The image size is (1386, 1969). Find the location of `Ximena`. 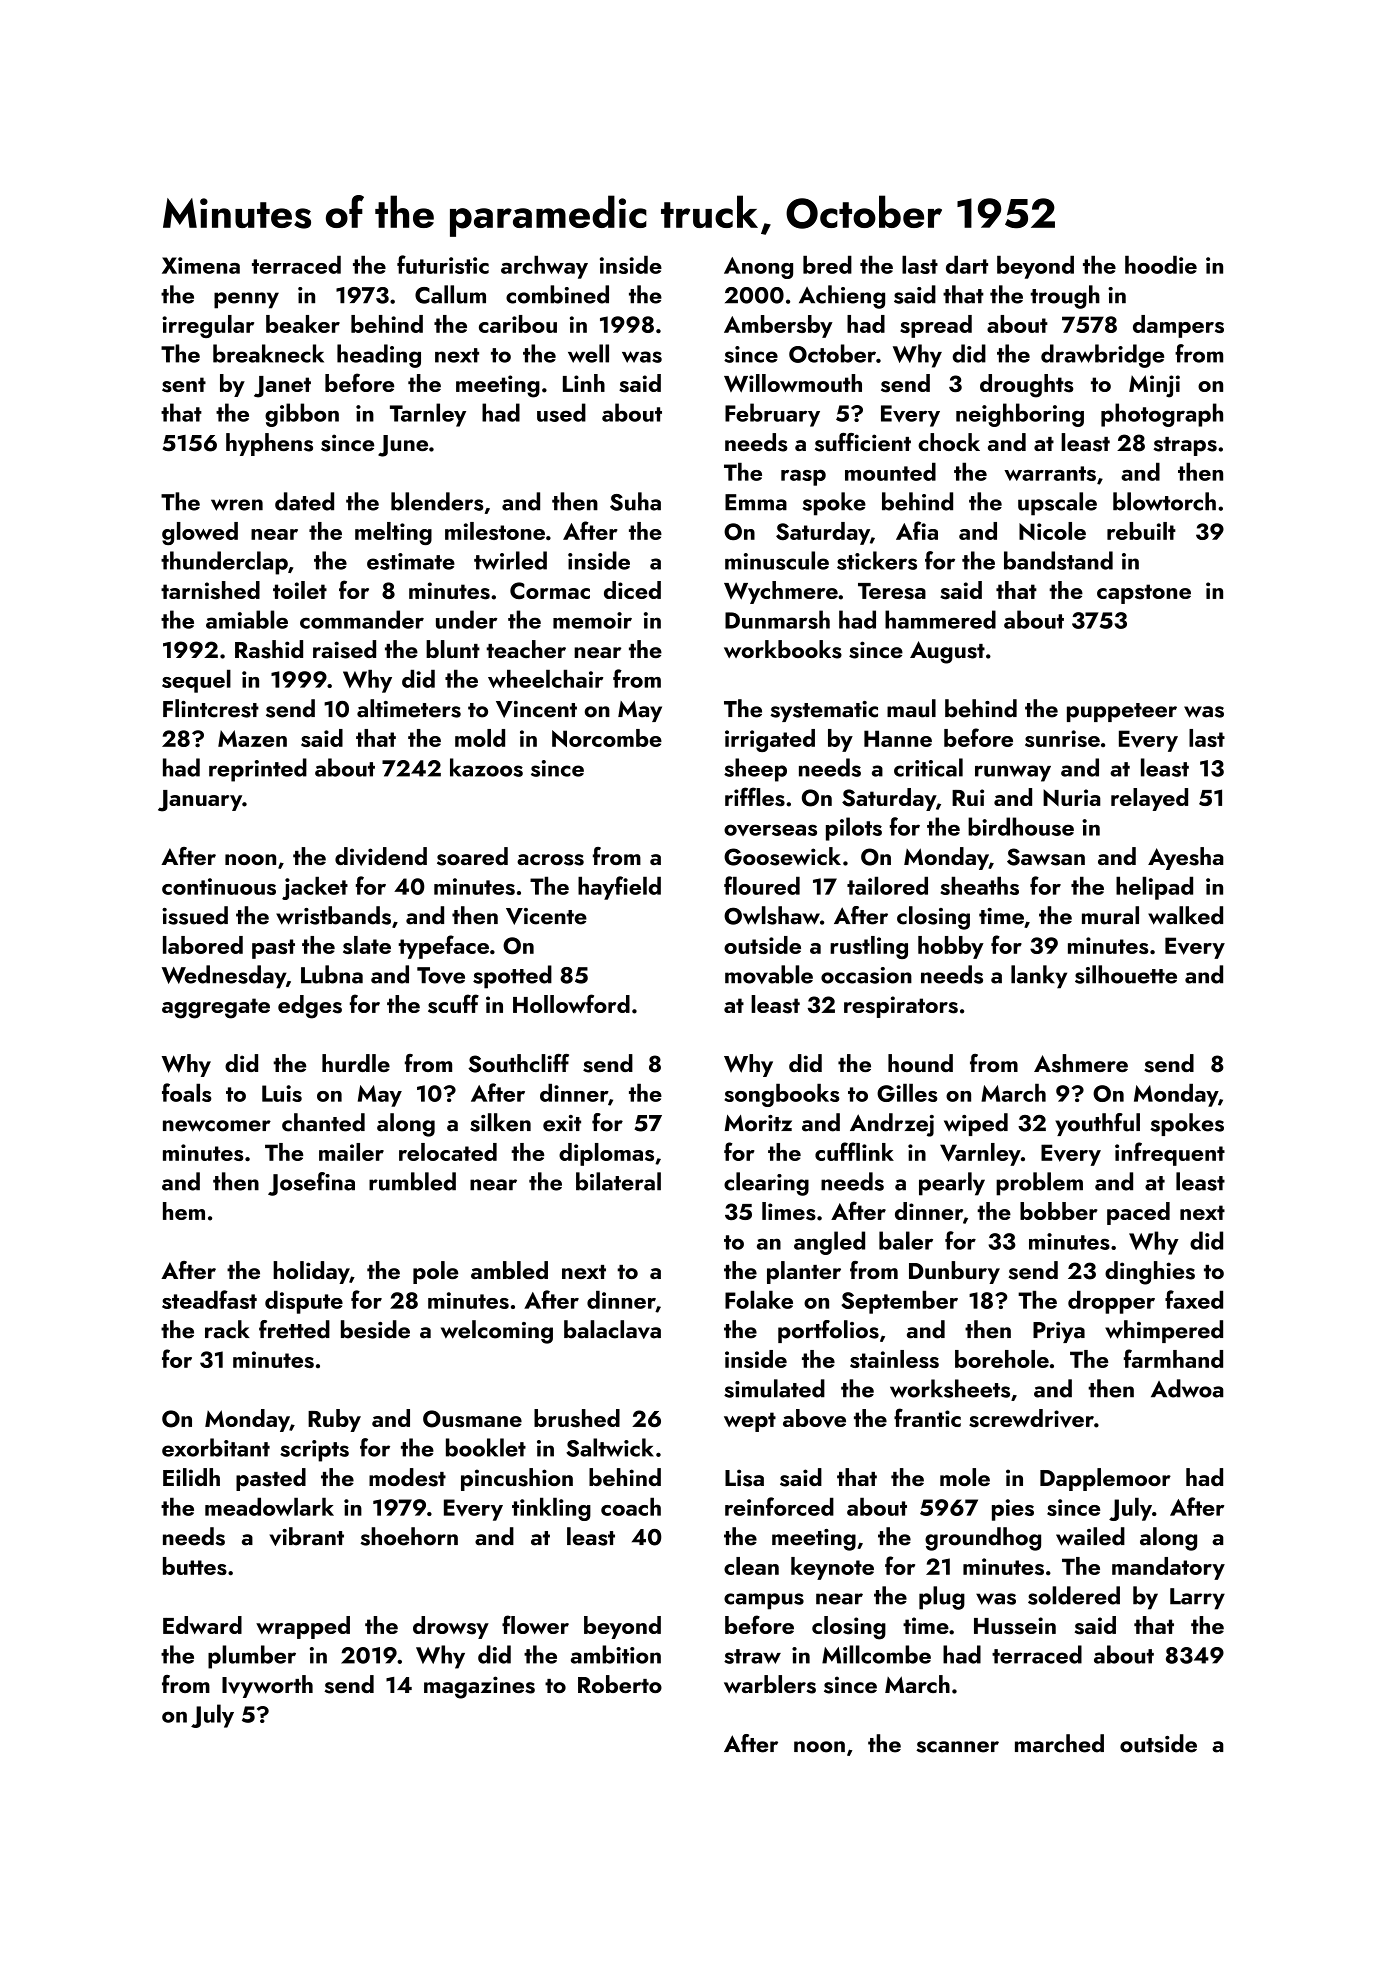

Ximena is located at coordinates (201, 265).
